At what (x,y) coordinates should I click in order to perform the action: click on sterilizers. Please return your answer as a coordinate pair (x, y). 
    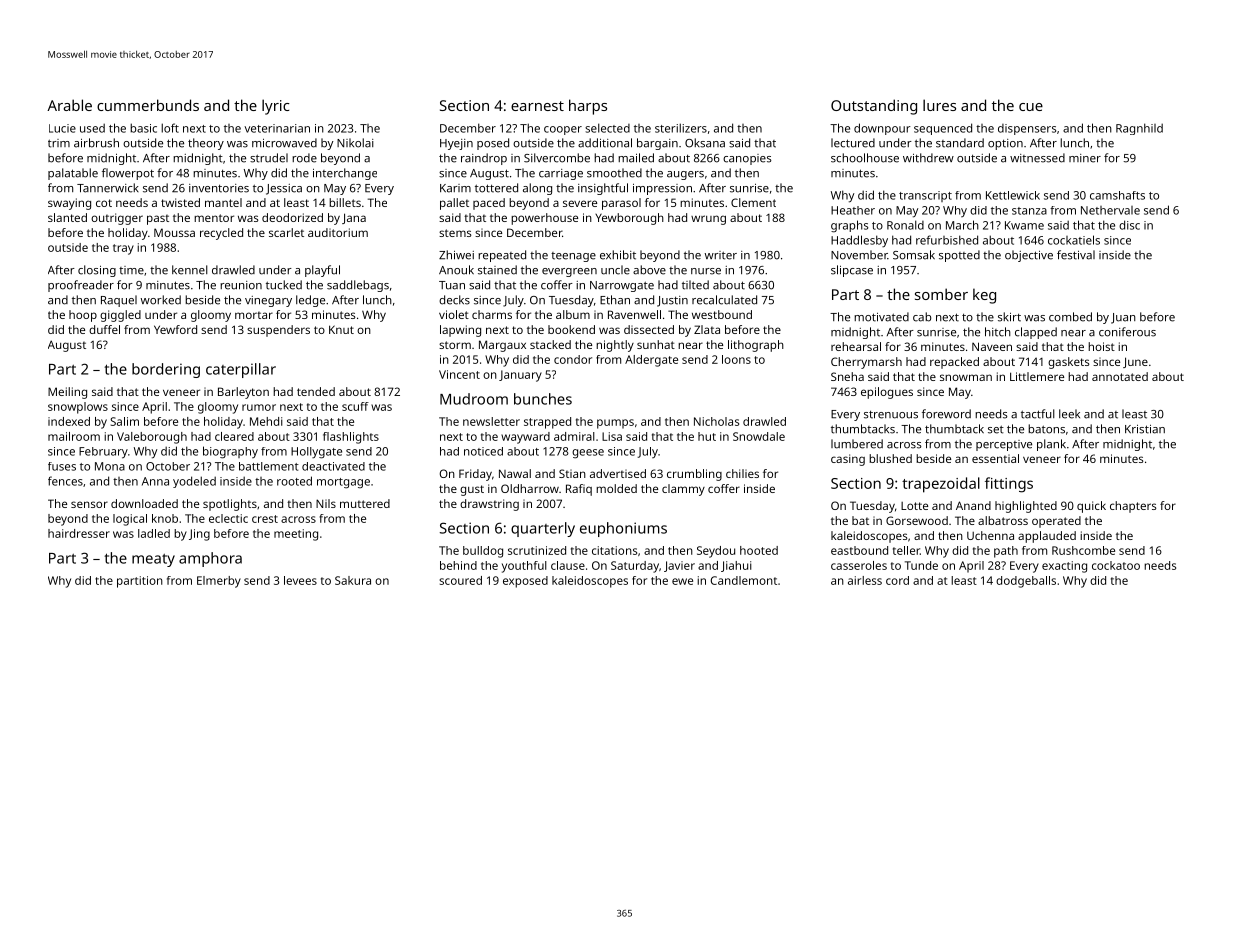
    Looking at the image, I should click on (681, 128).
